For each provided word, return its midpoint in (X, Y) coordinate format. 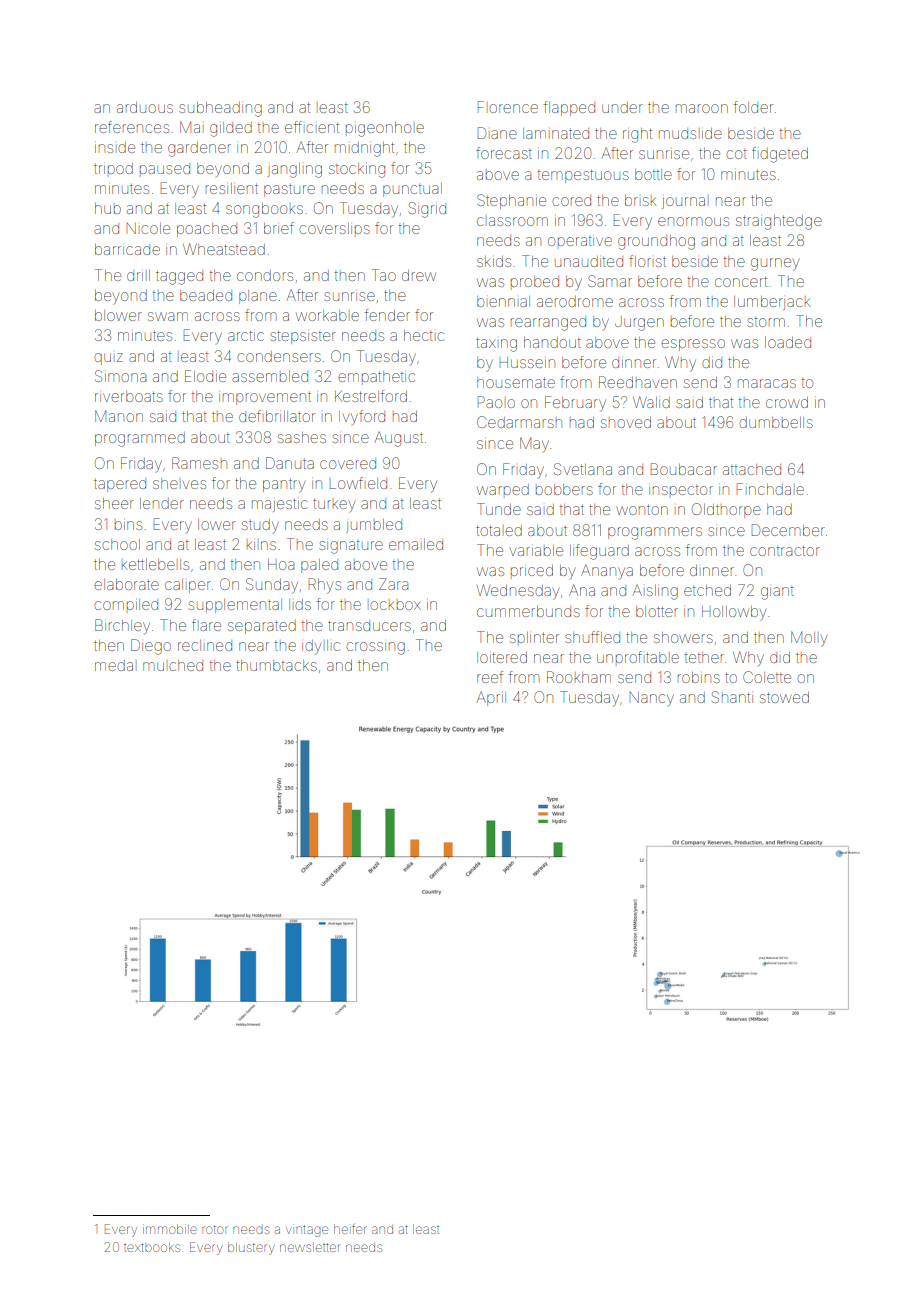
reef (490, 677)
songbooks (264, 210)
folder (753, 107)
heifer (350, 1229)
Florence (508, 107)
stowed (784, 697)
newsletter (309, 1247)
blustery (251, 1248)
